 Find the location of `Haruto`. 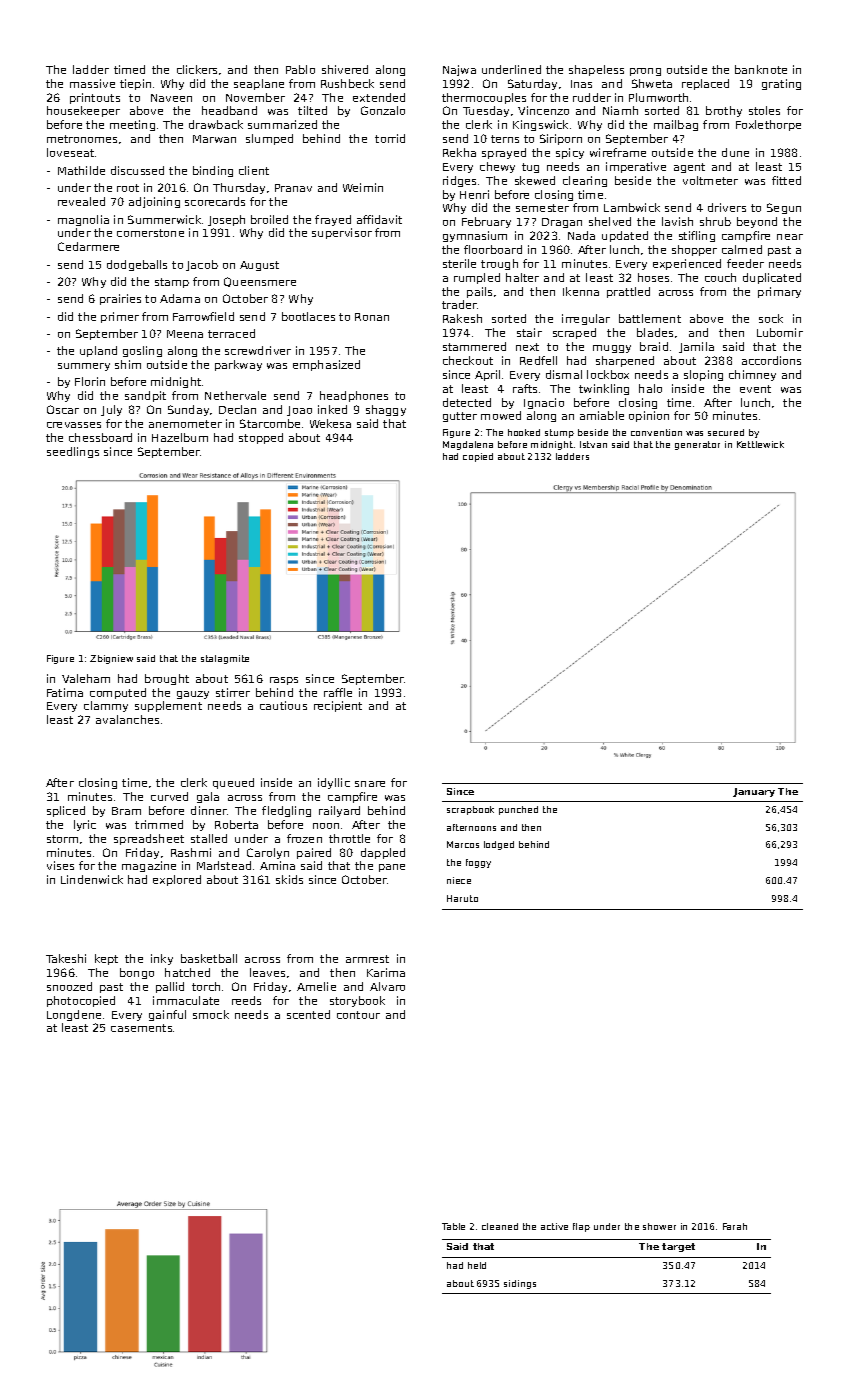

Haruto is located at coordinates (462, 898).
